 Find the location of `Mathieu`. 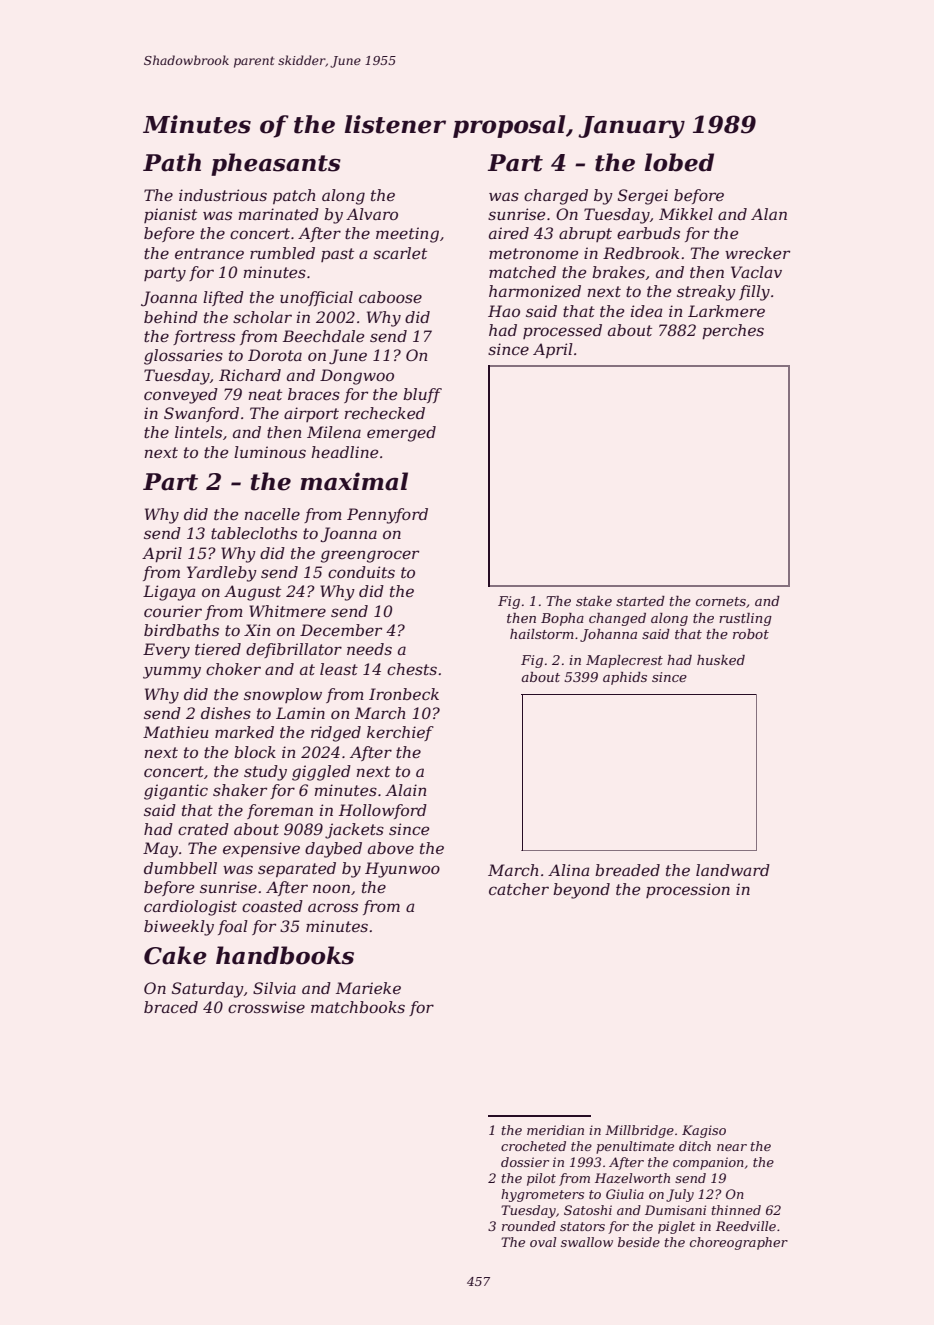

Mathieu is located at coordinates (176, 732).
